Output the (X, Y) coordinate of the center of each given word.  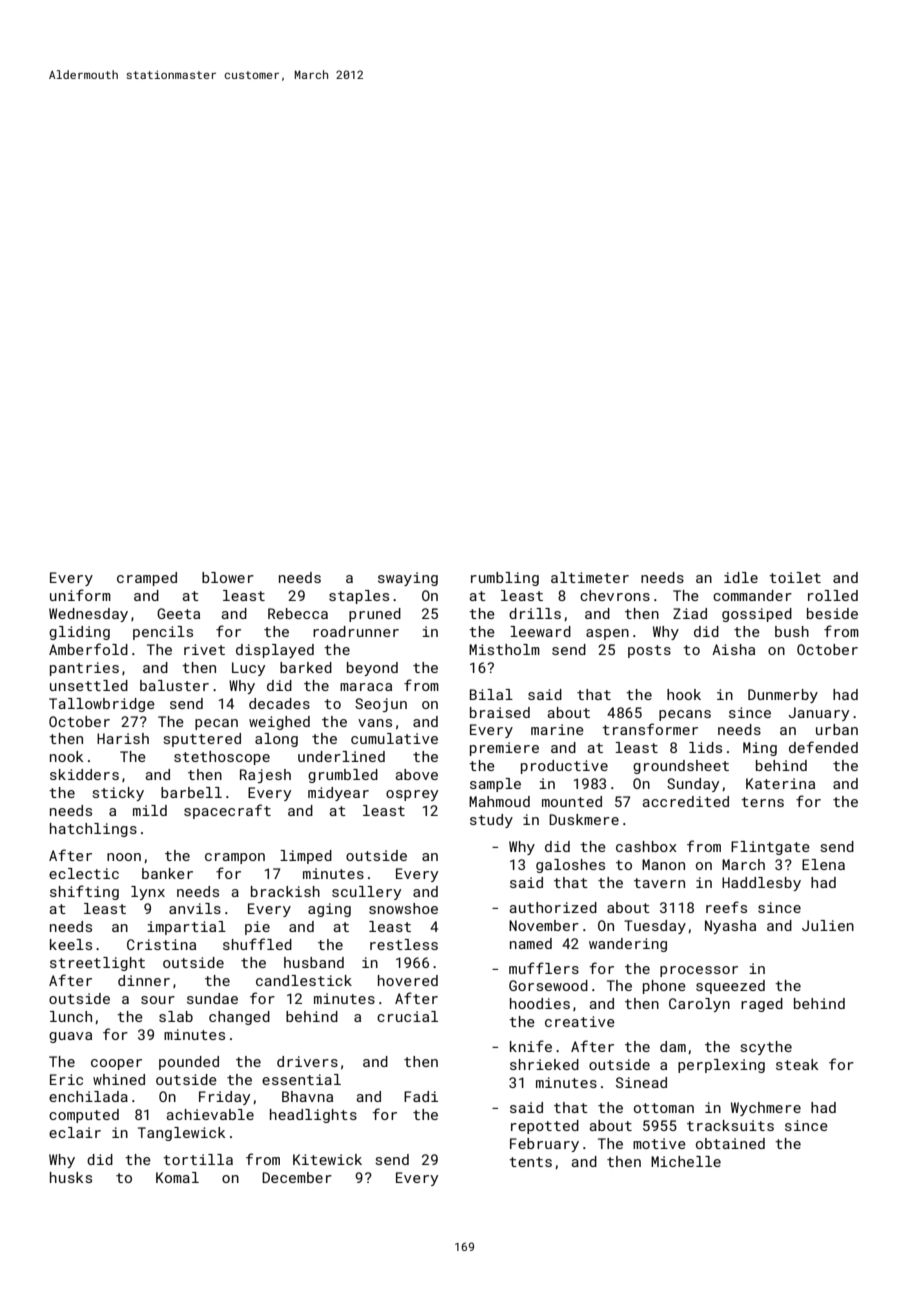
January (818, 714)
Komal (177, 1177)
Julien (828, 925)
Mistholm (504, 649)
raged (762, 1005)
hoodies (540, 1003)
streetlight (97, 964)
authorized (553, 907)
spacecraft (227, 811)
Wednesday (88, 615)
